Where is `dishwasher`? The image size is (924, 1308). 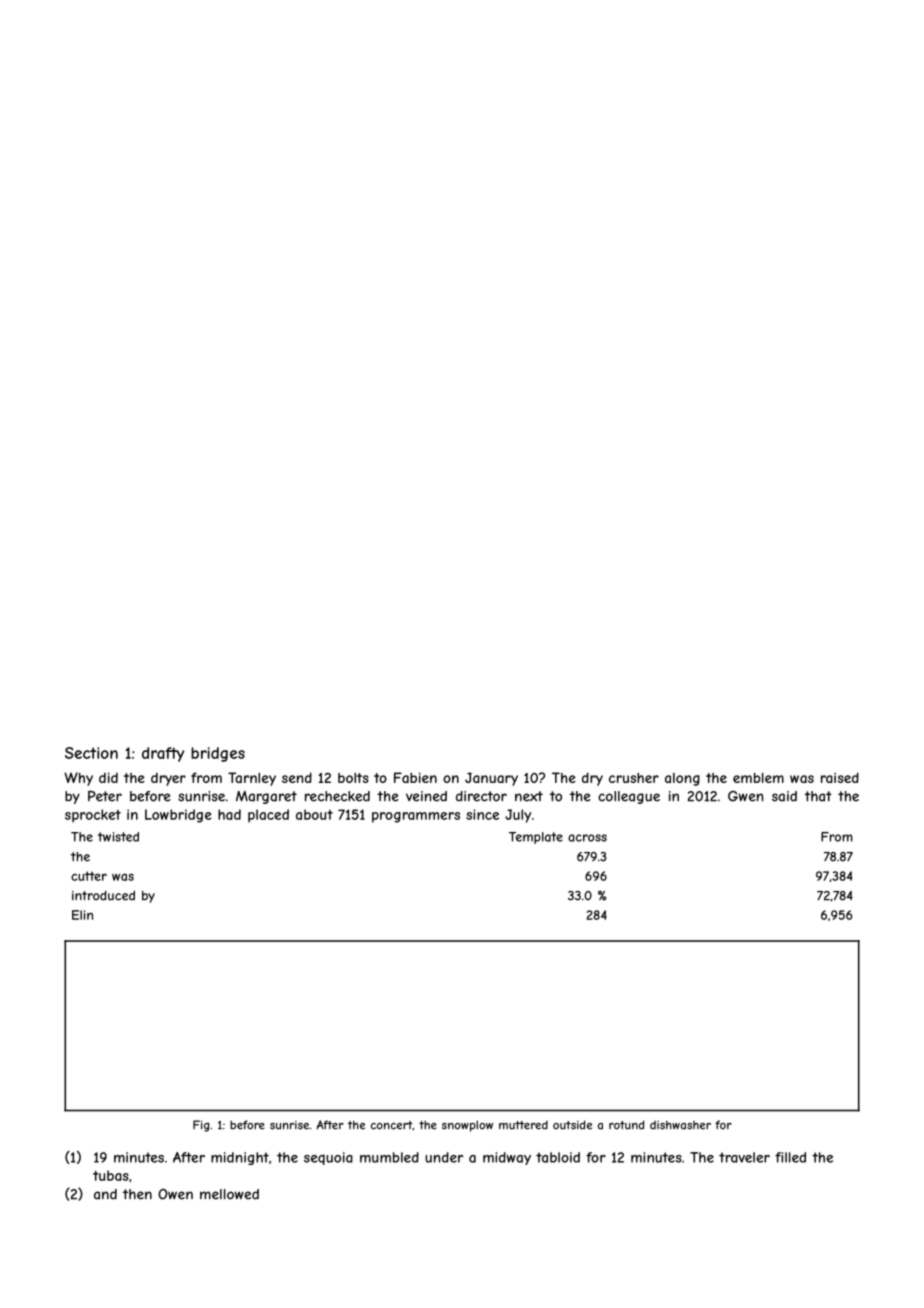 dishwasher is located at coordinates (680, 1125).
